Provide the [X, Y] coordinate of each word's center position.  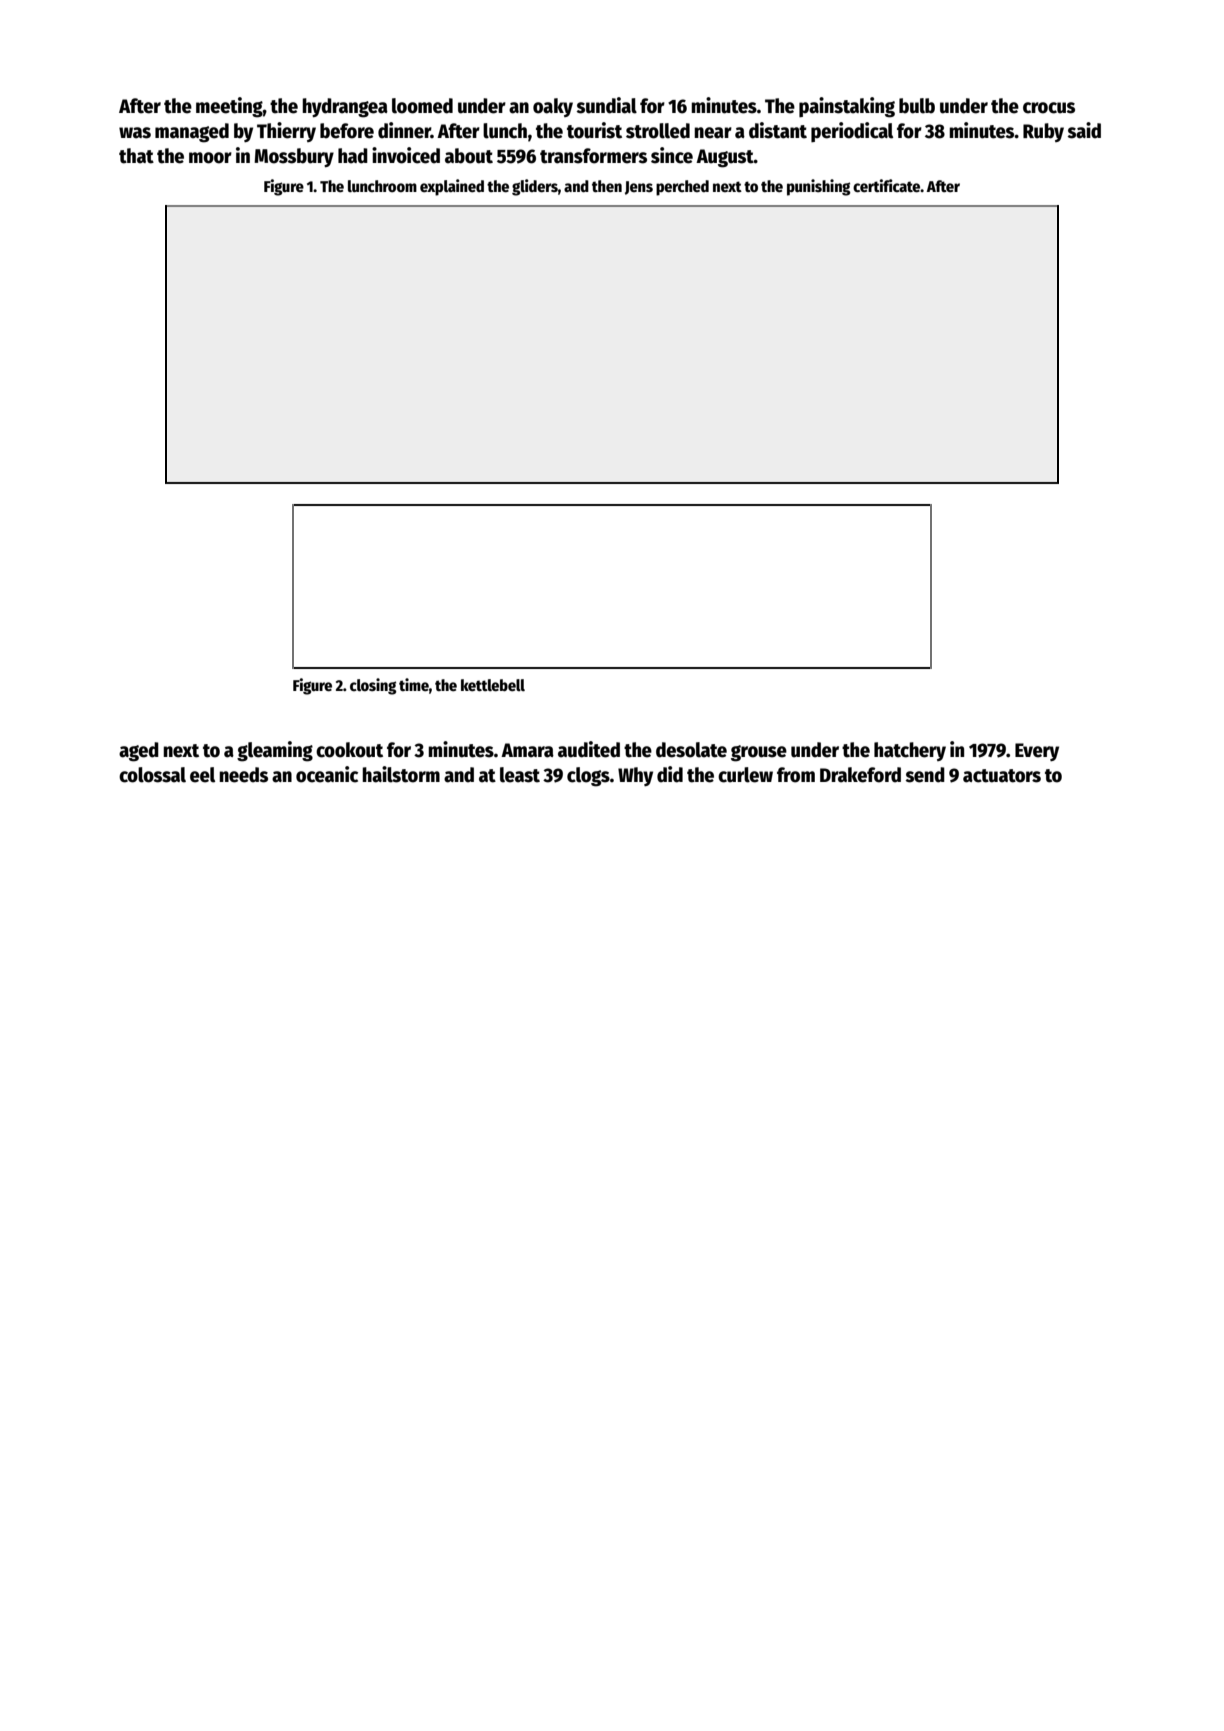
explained [452, 187]
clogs [588, 777]
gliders [535, 187]
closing [373, 686]
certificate [887, 186]
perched [682, 188]
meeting [229, 107]
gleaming [275, 751]
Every [1037, 752]
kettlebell [493, 685]
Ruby [1043, 132]
